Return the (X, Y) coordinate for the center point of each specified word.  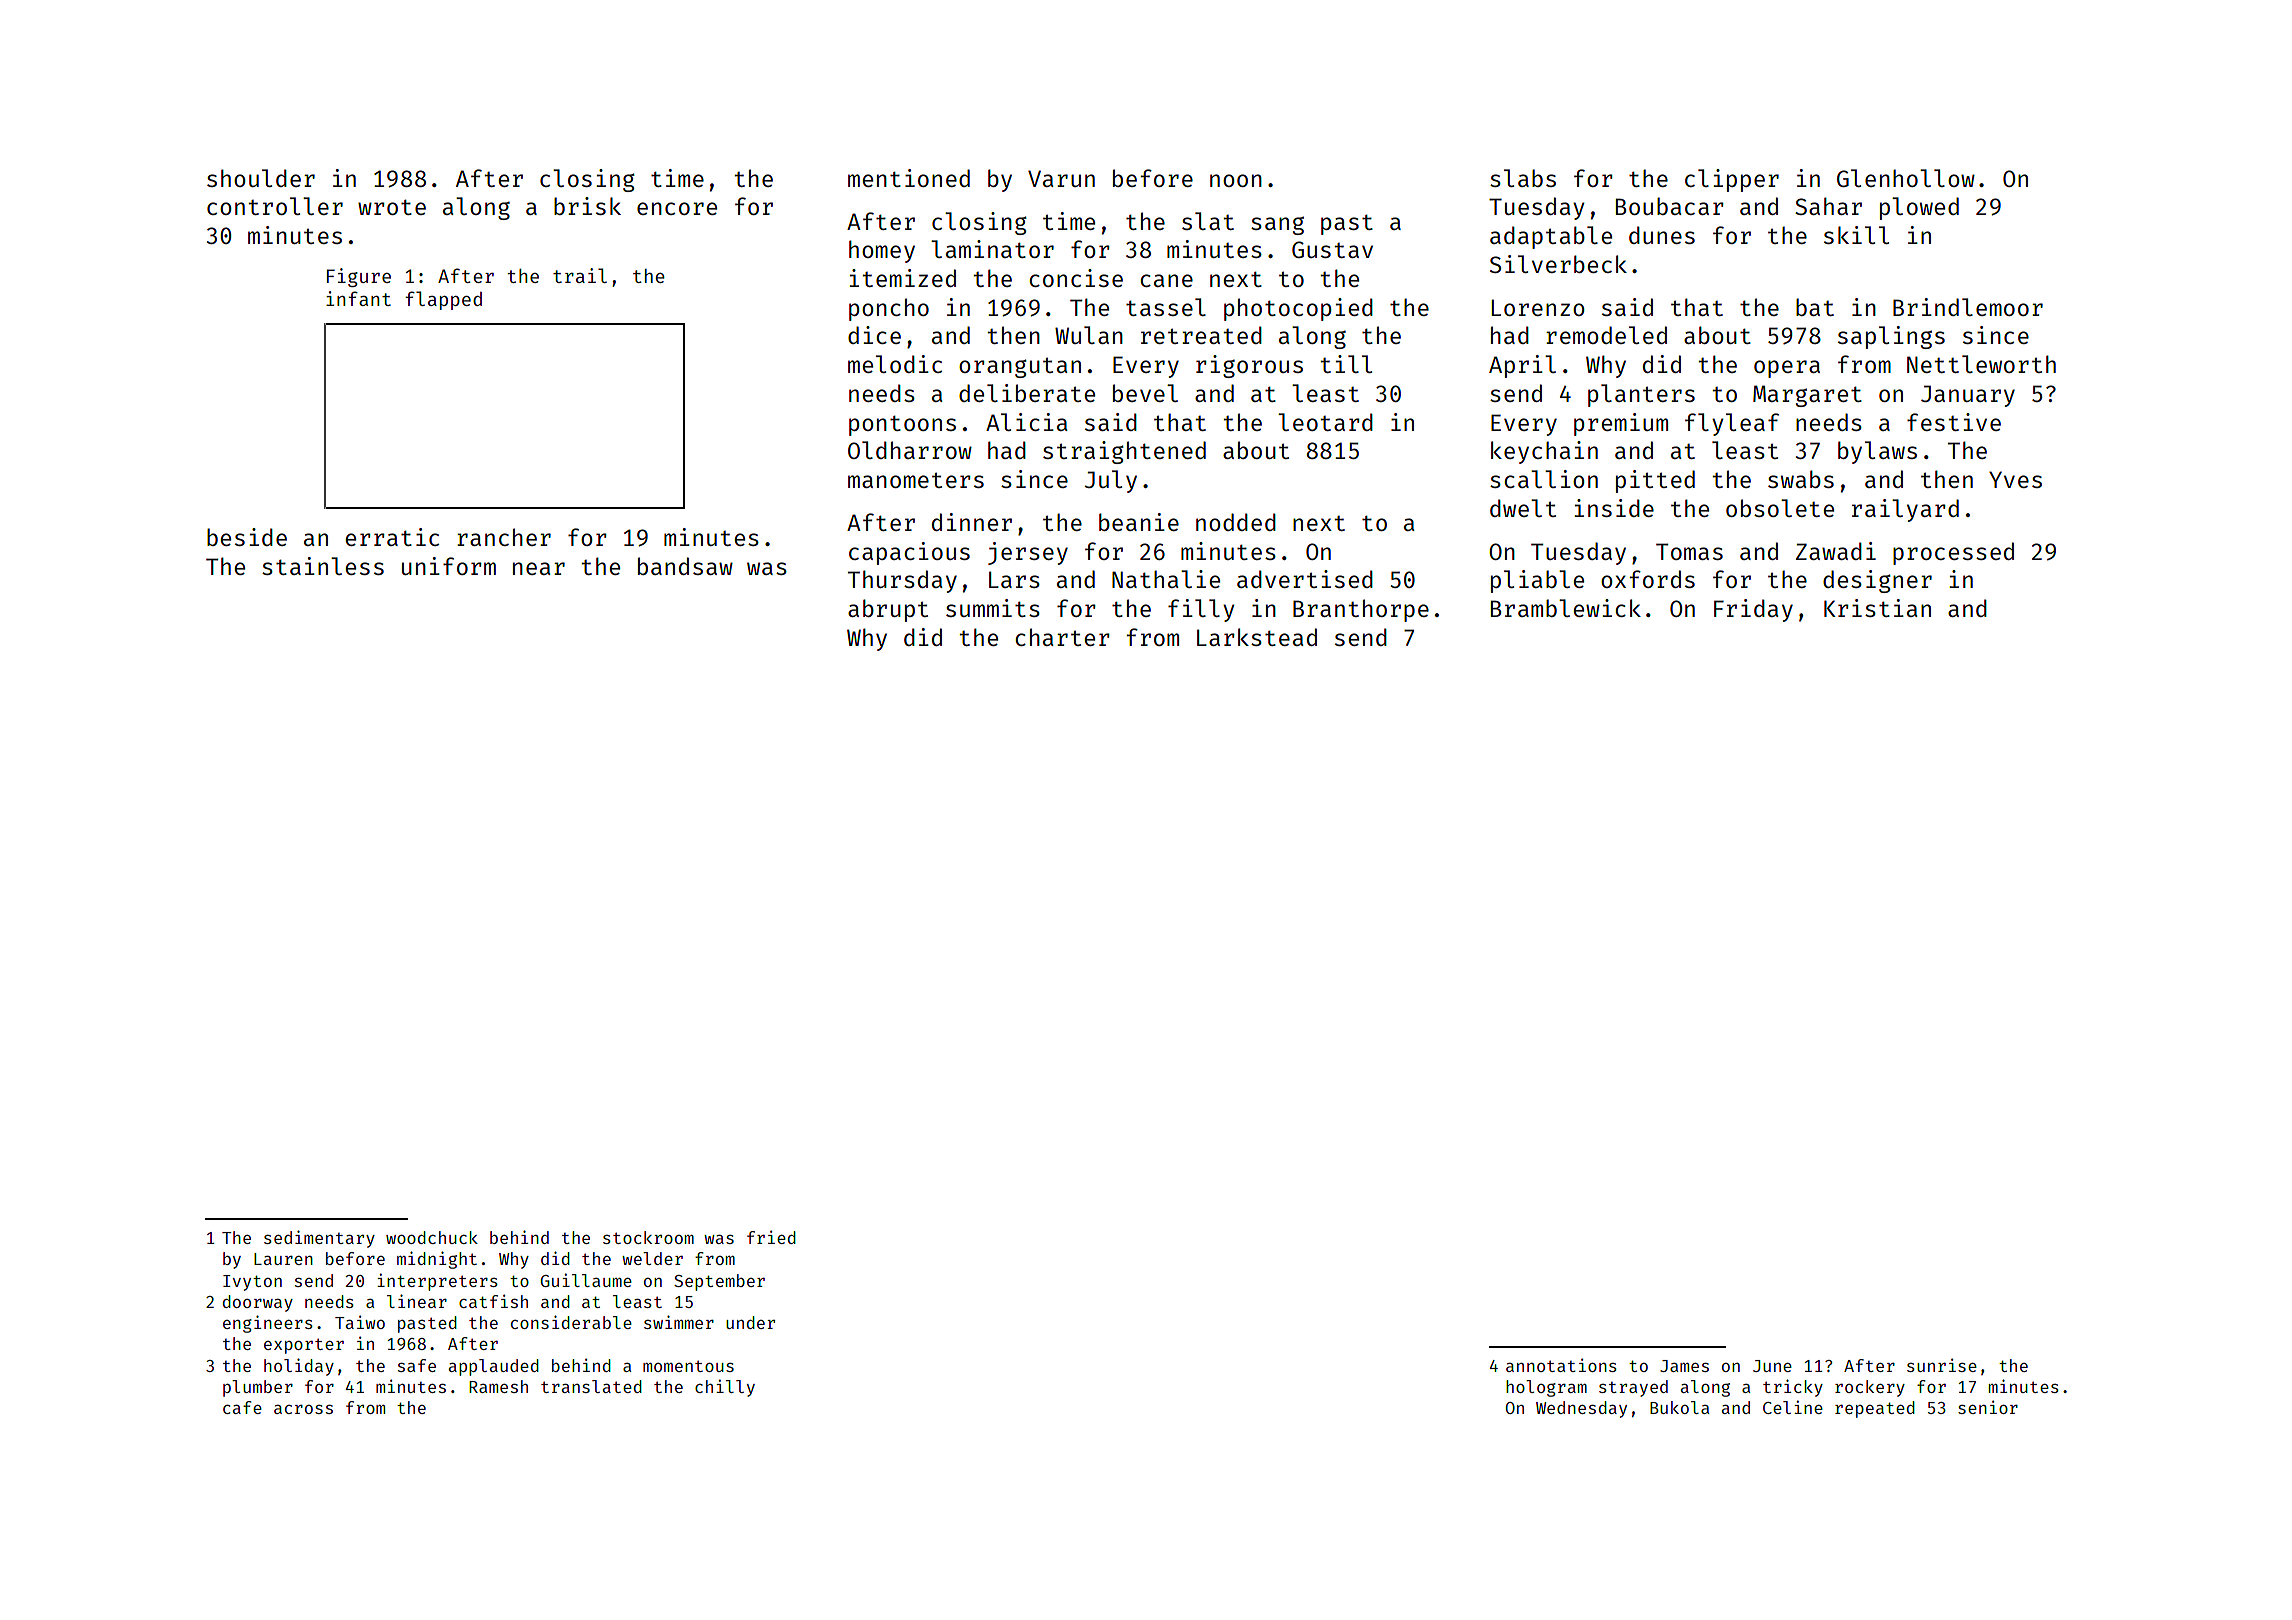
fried (771, 1237)
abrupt (888, 610)
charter (1062, 637)
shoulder (261, 178)
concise (1076, 278)
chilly (725, 1388)
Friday (1753, 610)
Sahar (1828, 206)
